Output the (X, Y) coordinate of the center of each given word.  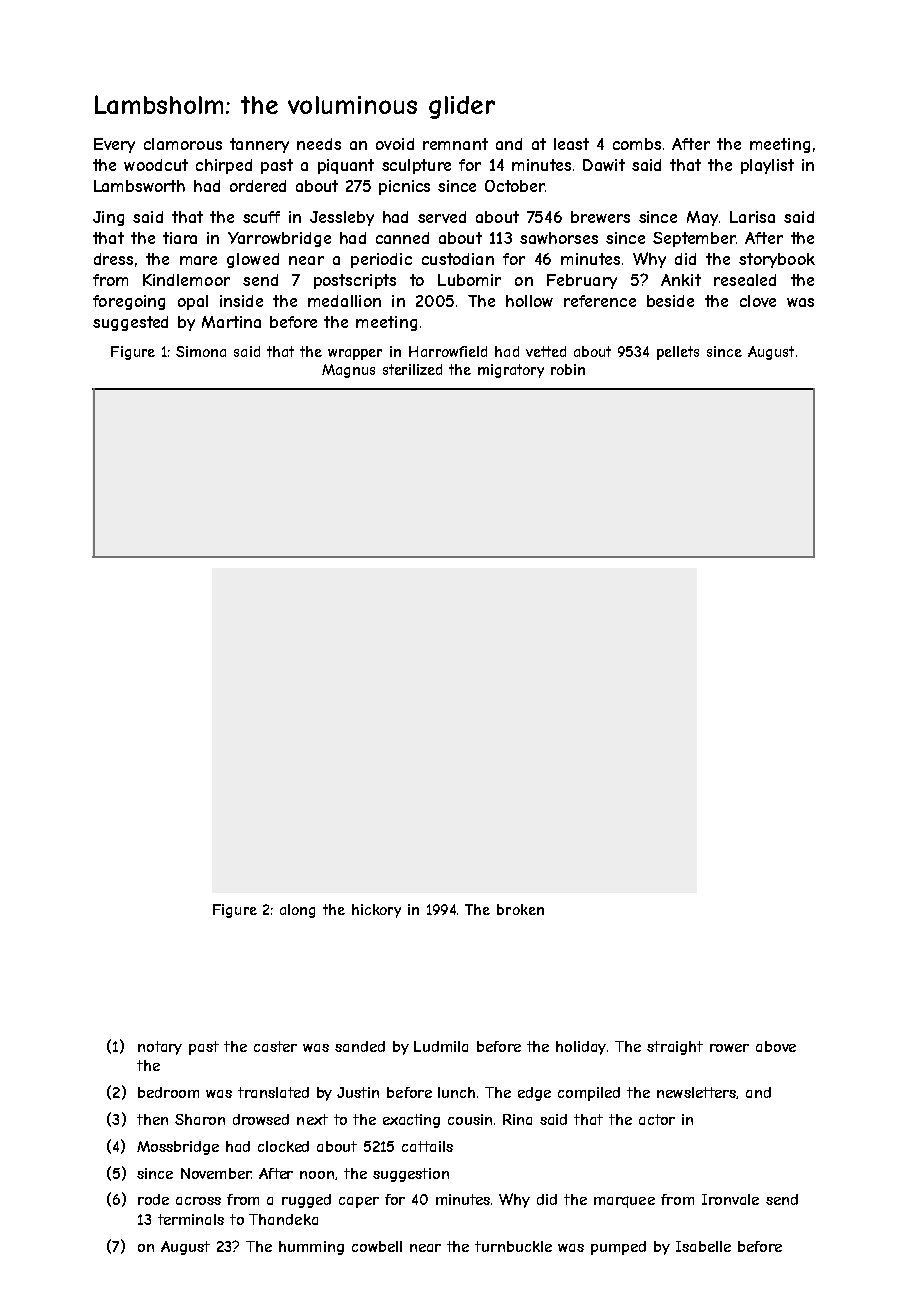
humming (311, 1248)
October (515, 186)
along (297, 911)
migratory (511, 371)
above (776, 1046)
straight (675, 1048)
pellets (678, 353)
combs (637, 144)
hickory (376, 911)
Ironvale (730, 1199)
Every (114, 145)
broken (520, 909)
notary (160, 1048)
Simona (201, 351)
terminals (191, 1219)
